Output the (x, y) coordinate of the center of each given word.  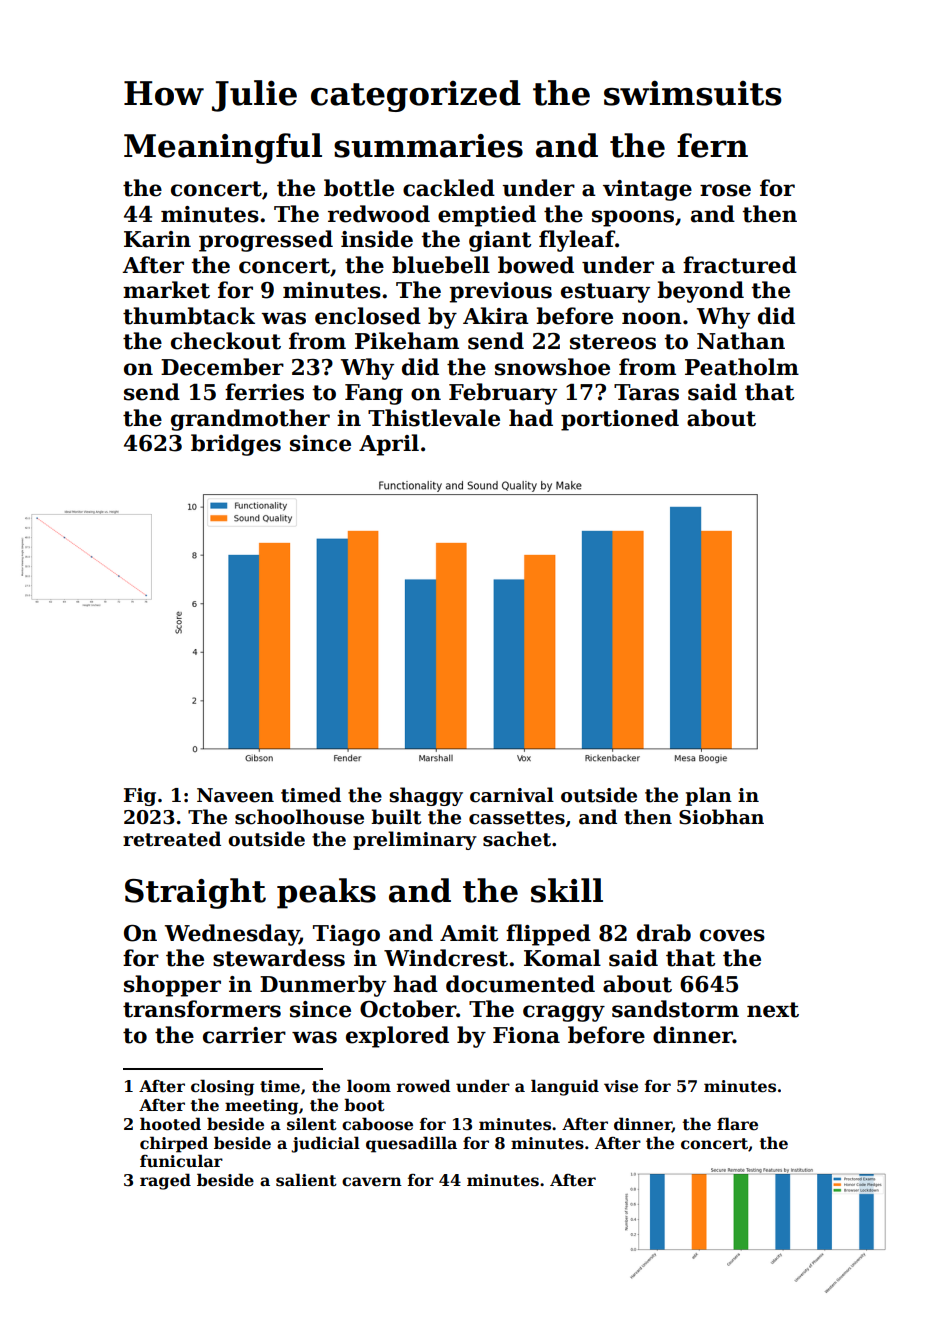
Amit (469, 933)
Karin (157, 239)
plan (709, 796)
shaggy (426, 796)
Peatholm (742, 367)
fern (712, 145)
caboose (377, 1124)
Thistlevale (434, 418)
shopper (172, 986)
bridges (236, 445)
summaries (428, 146)
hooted (170, 1124)
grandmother (250, 420)
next (773, 1010)
